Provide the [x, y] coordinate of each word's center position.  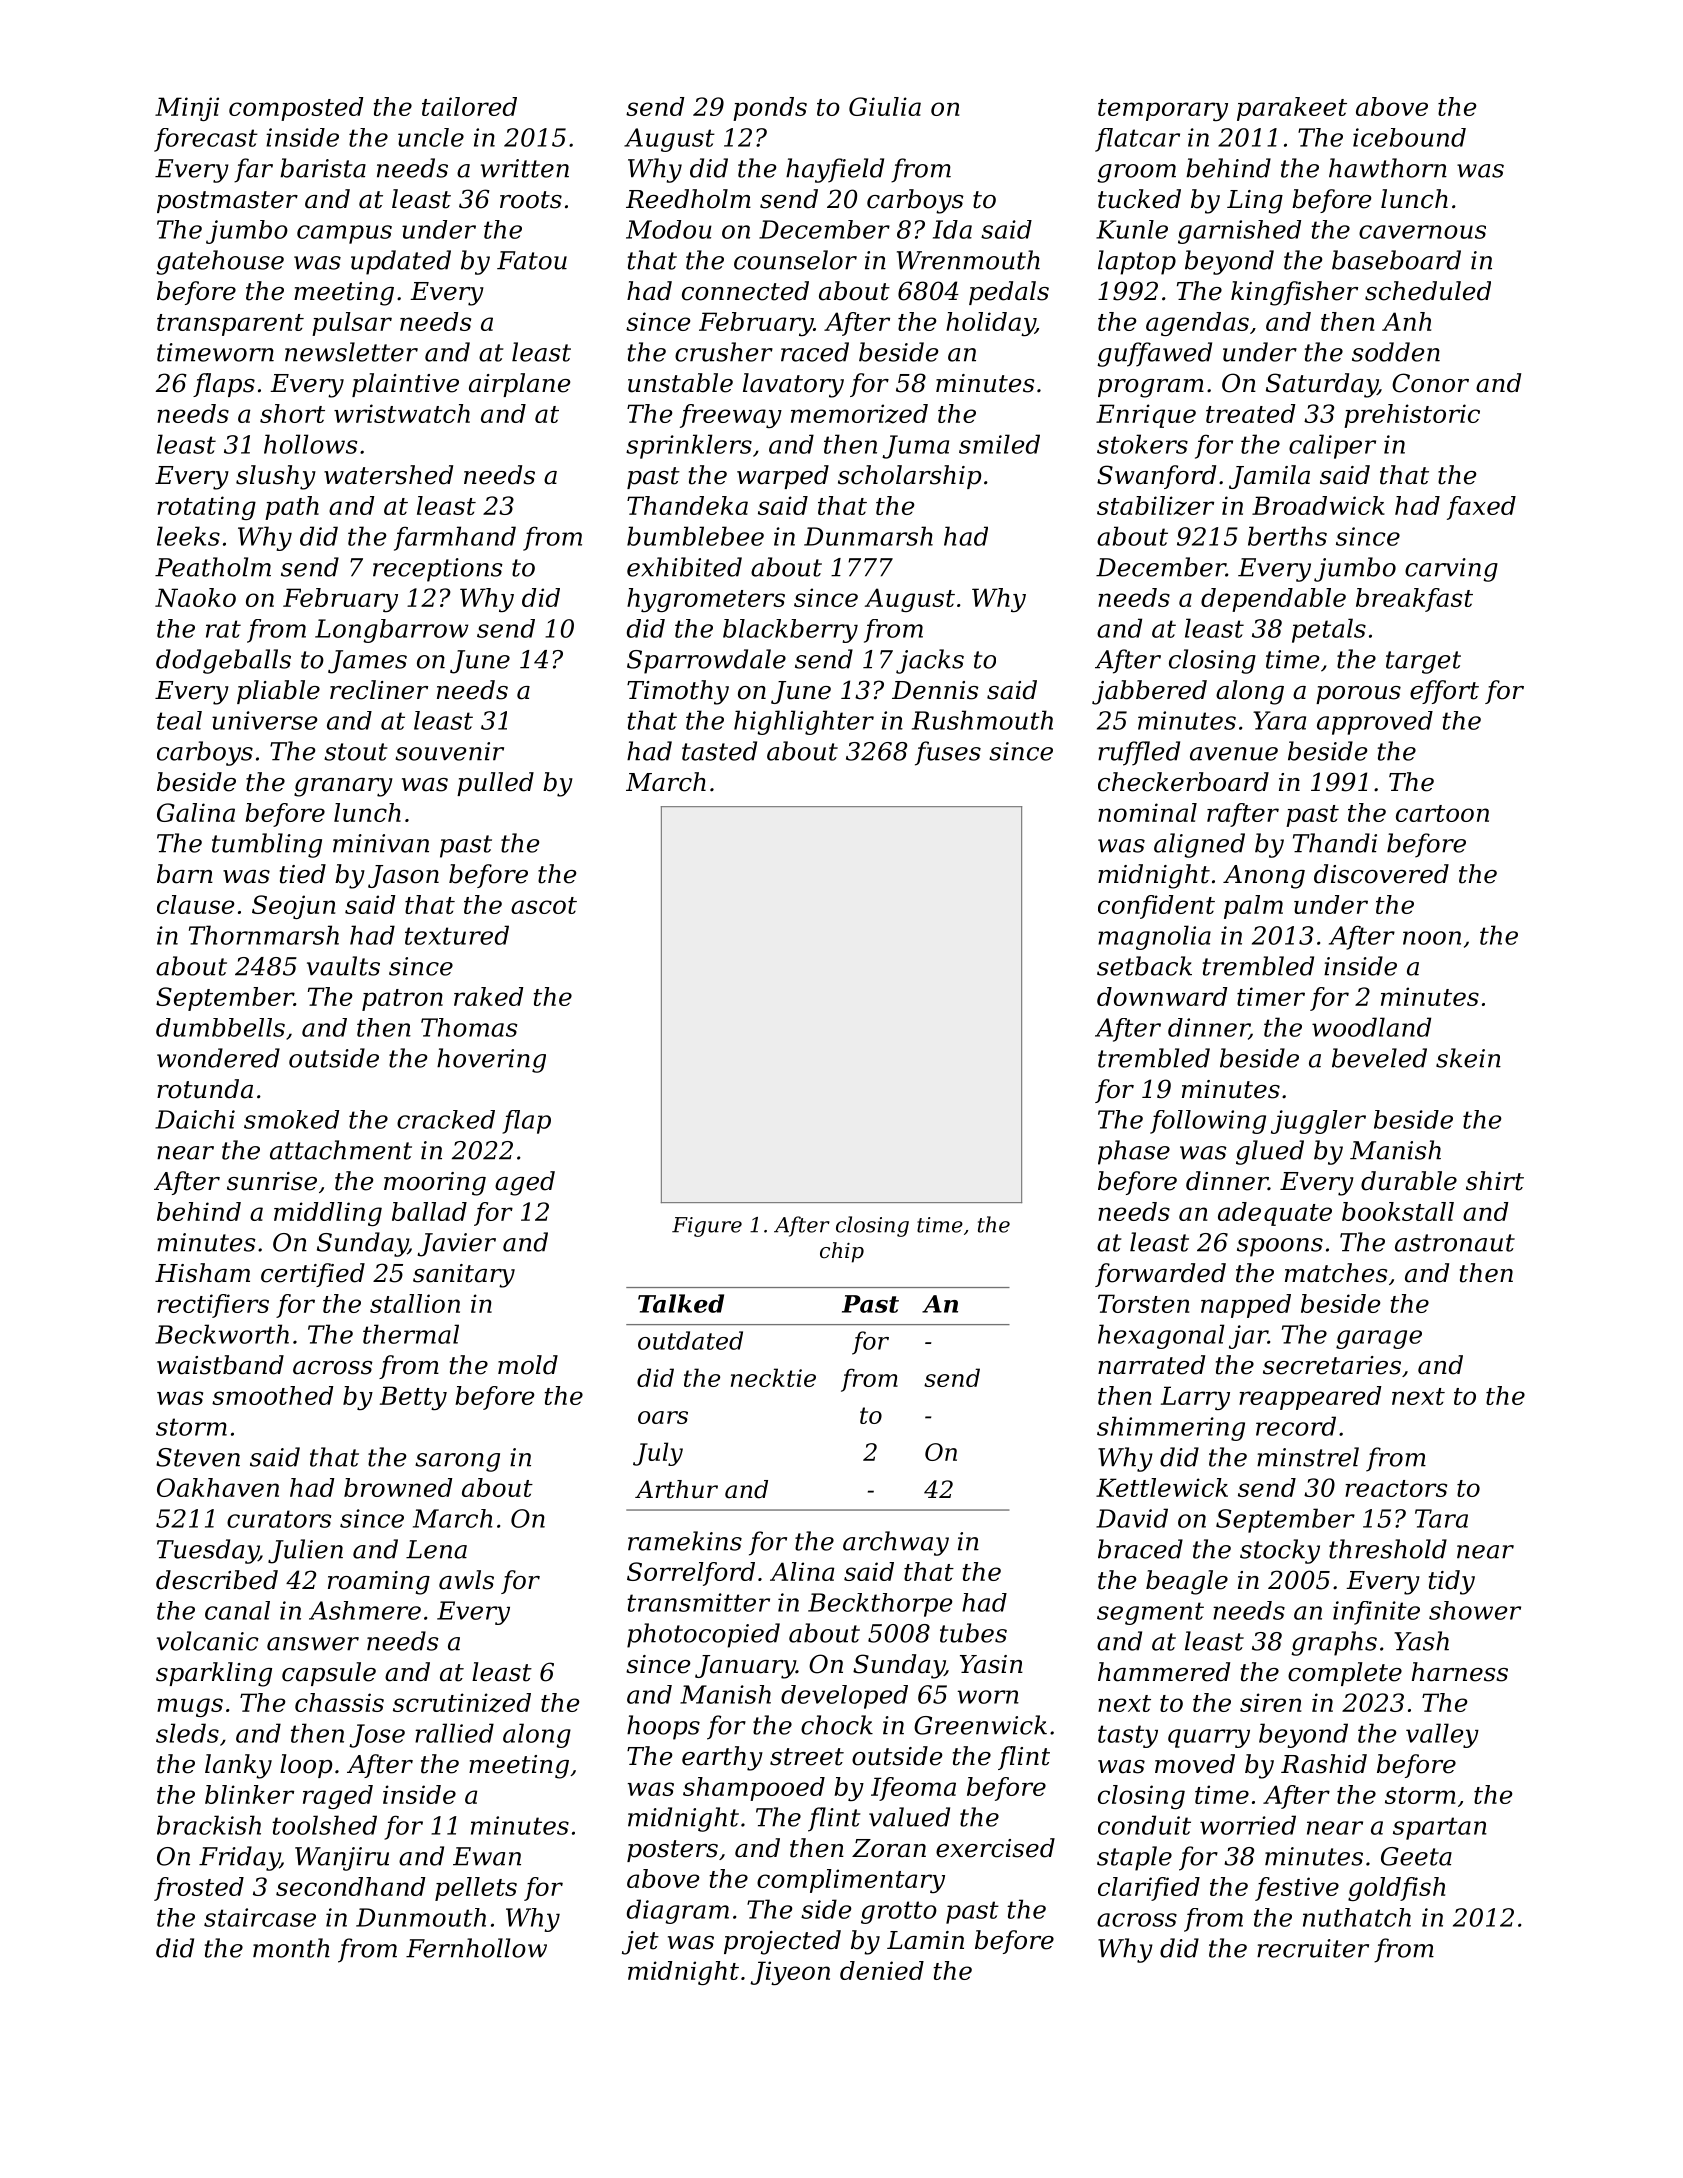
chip [842, 1252]
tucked [1139, 199]
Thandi [1335, 843]
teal [179, 720]
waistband [220, 1365]
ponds [770, 109]
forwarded [1160, 1275]
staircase [260, 1917]
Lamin [925, 1940]
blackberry [790, 631]
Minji [187, 109]
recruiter [1313, 1948]
